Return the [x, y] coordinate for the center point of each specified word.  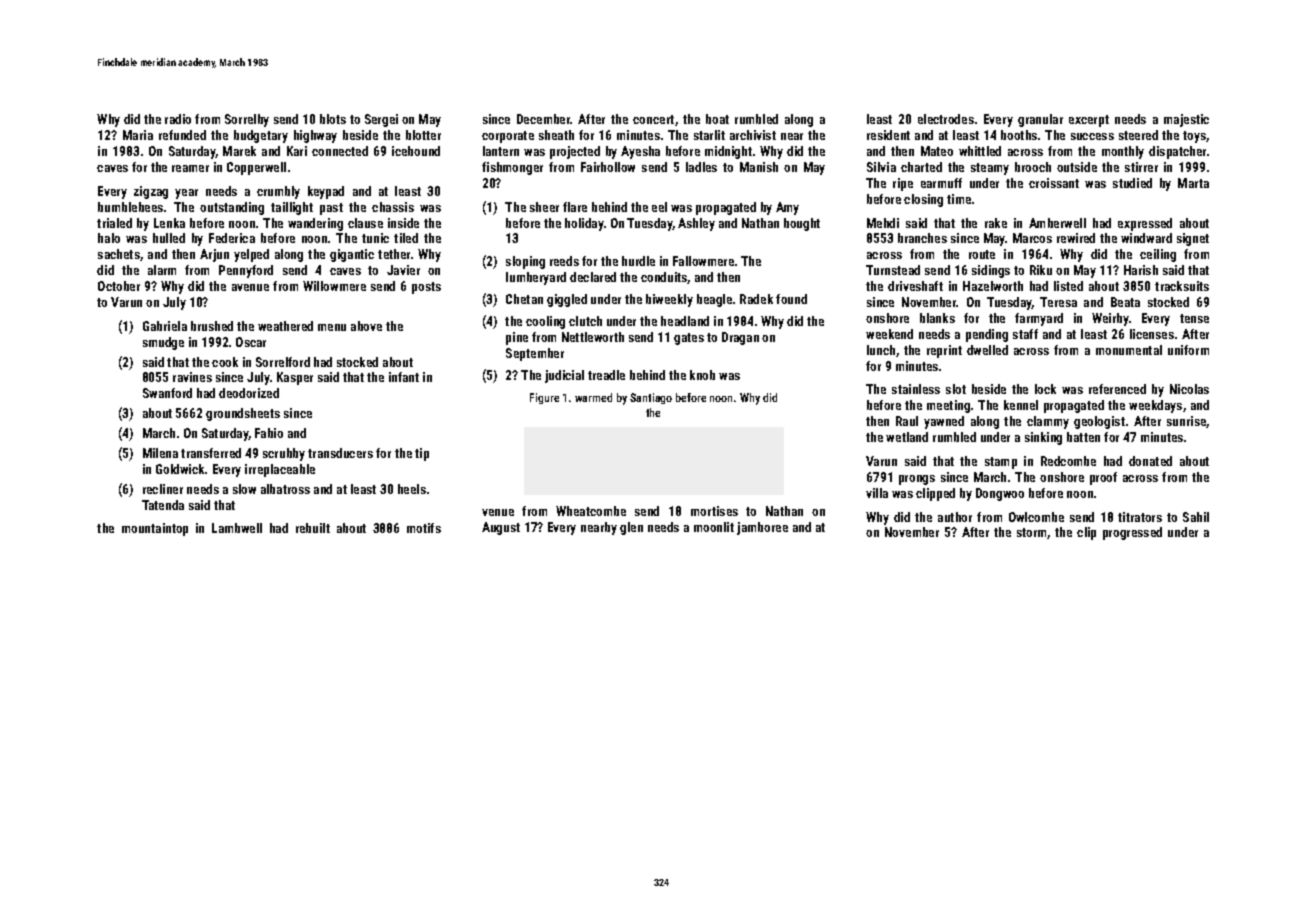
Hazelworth [993, 286]
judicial [564, 376]
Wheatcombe [591, 511]
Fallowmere [703, 261]
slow [244, 489]
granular [1040, 120]
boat [717, 119]
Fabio [269, 433]
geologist [1099, 422]
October [119, 286]
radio [178, 119]
